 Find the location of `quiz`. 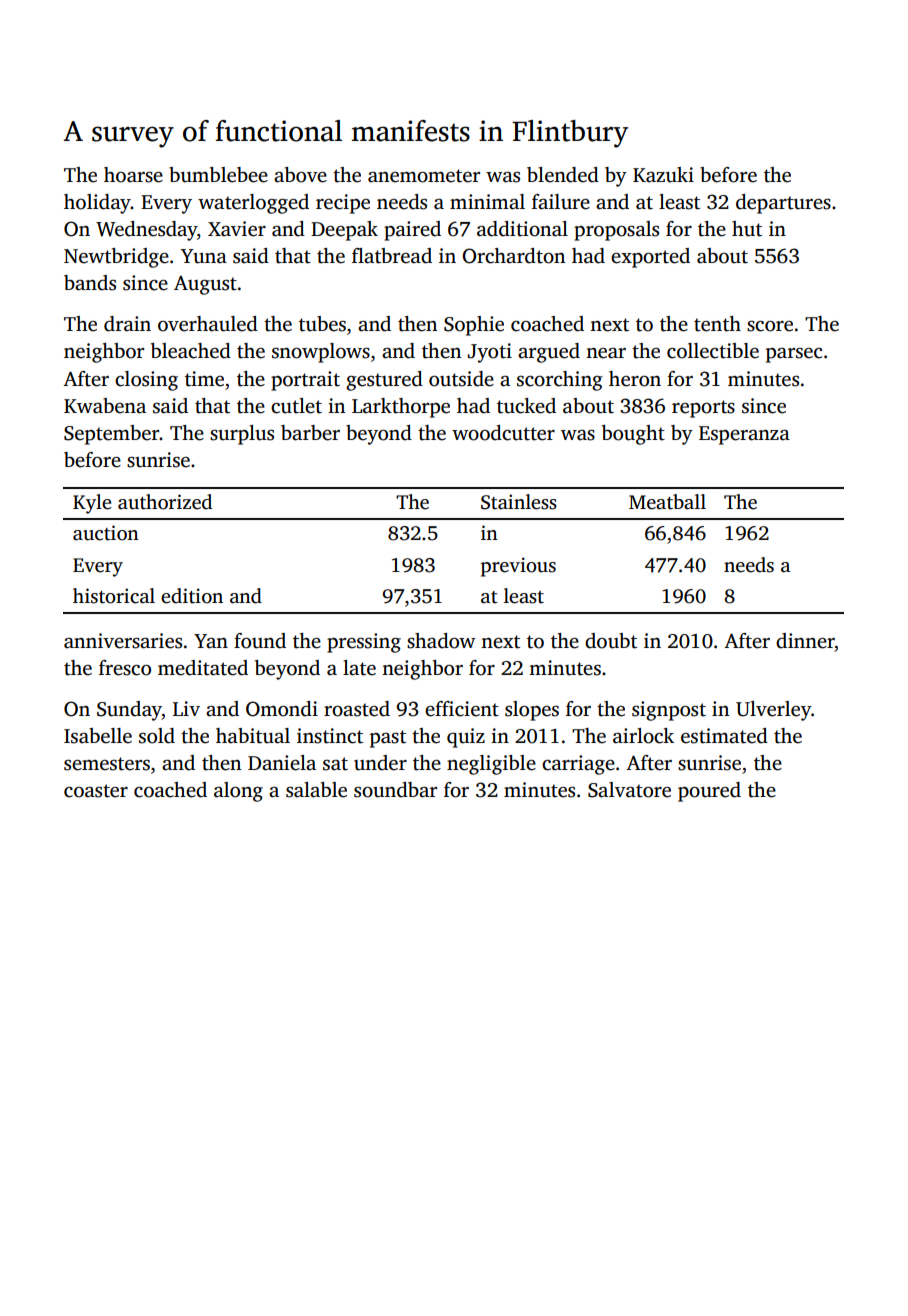

quiz is located at coordinates (466, 738).
